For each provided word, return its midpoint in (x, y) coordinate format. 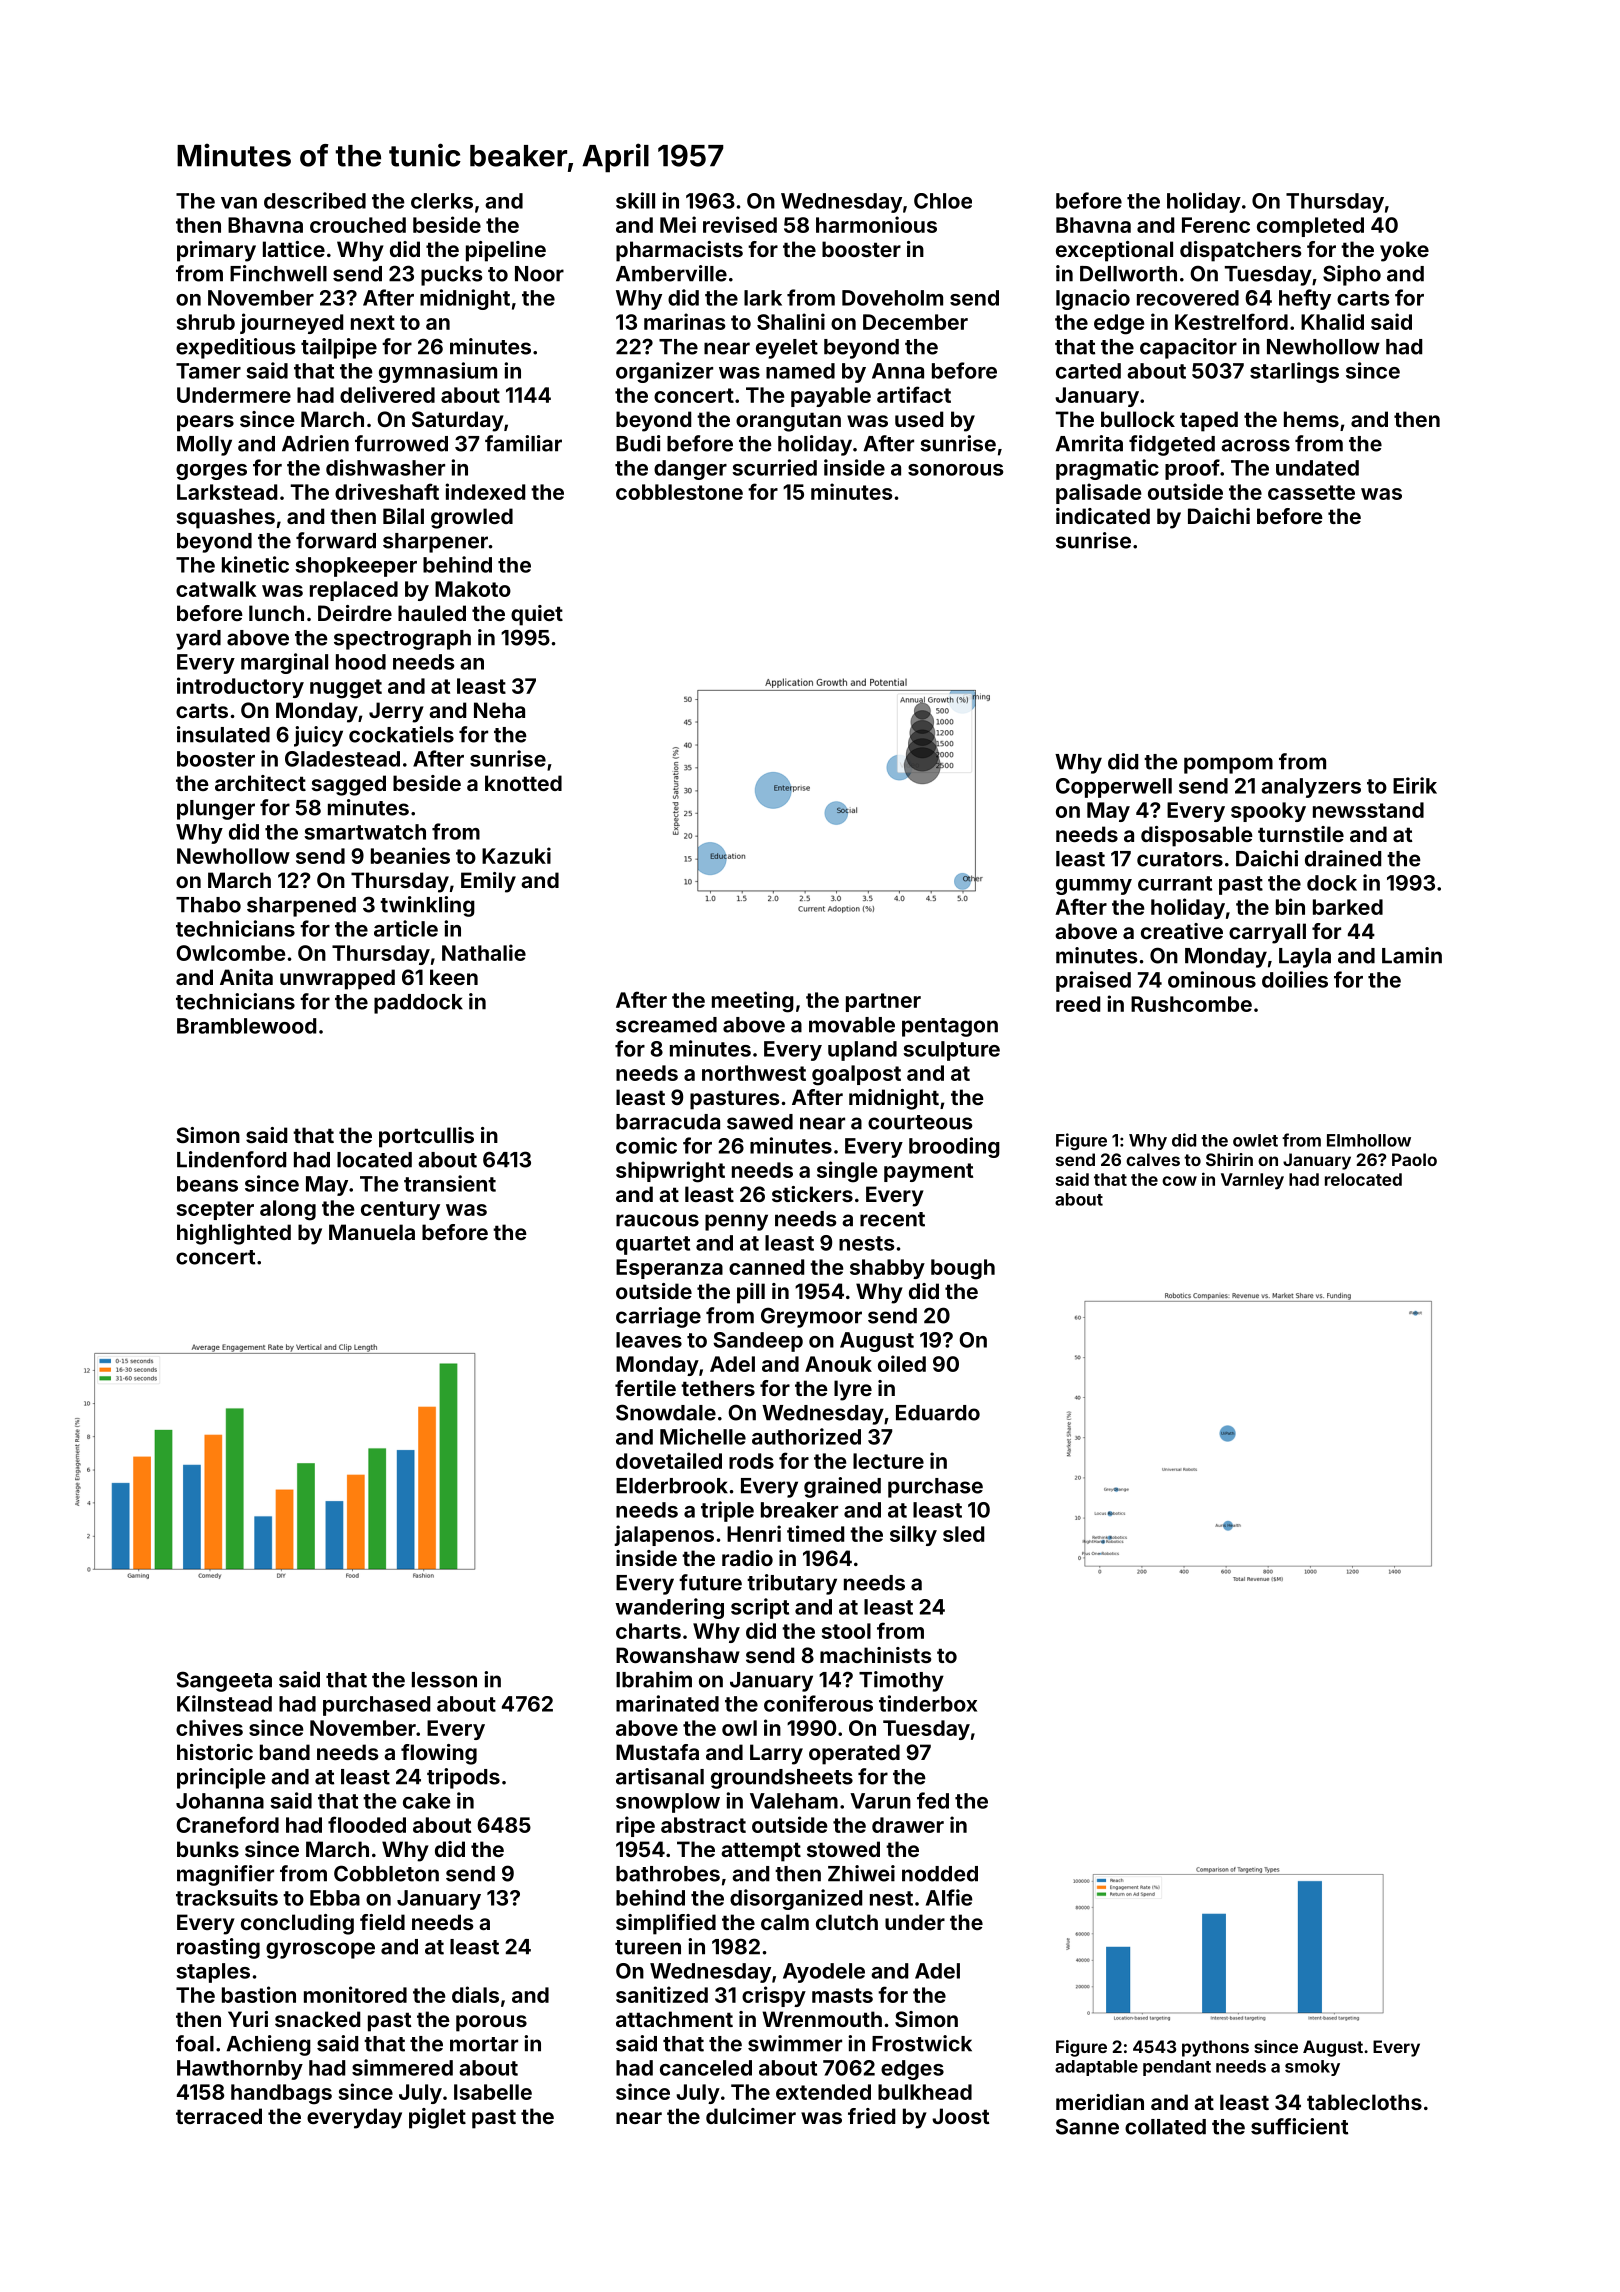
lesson (444, 1680)
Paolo (1414, 1159)
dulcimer (751, 2116)
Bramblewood (246, 1026)
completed (1310, 227)
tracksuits (227, 1897)
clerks (442, 201)
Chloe (943, 201)
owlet (1255, 1140)
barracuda (668, 1122)
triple (727, 1511)
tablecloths (1364, 2102)
